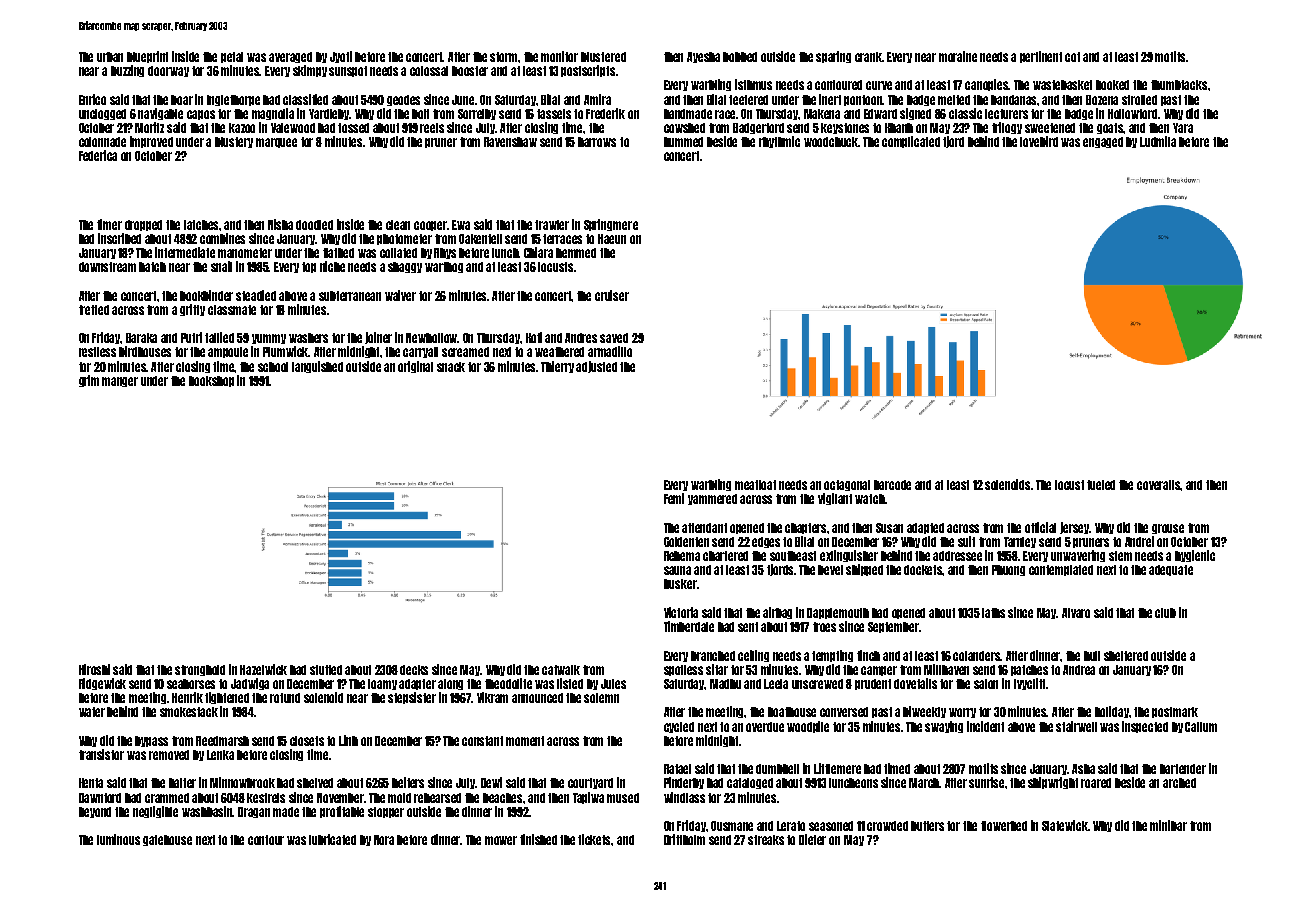  Describe the element at coordinates (1175, 712) in the document. I see `postmark` at that location.
